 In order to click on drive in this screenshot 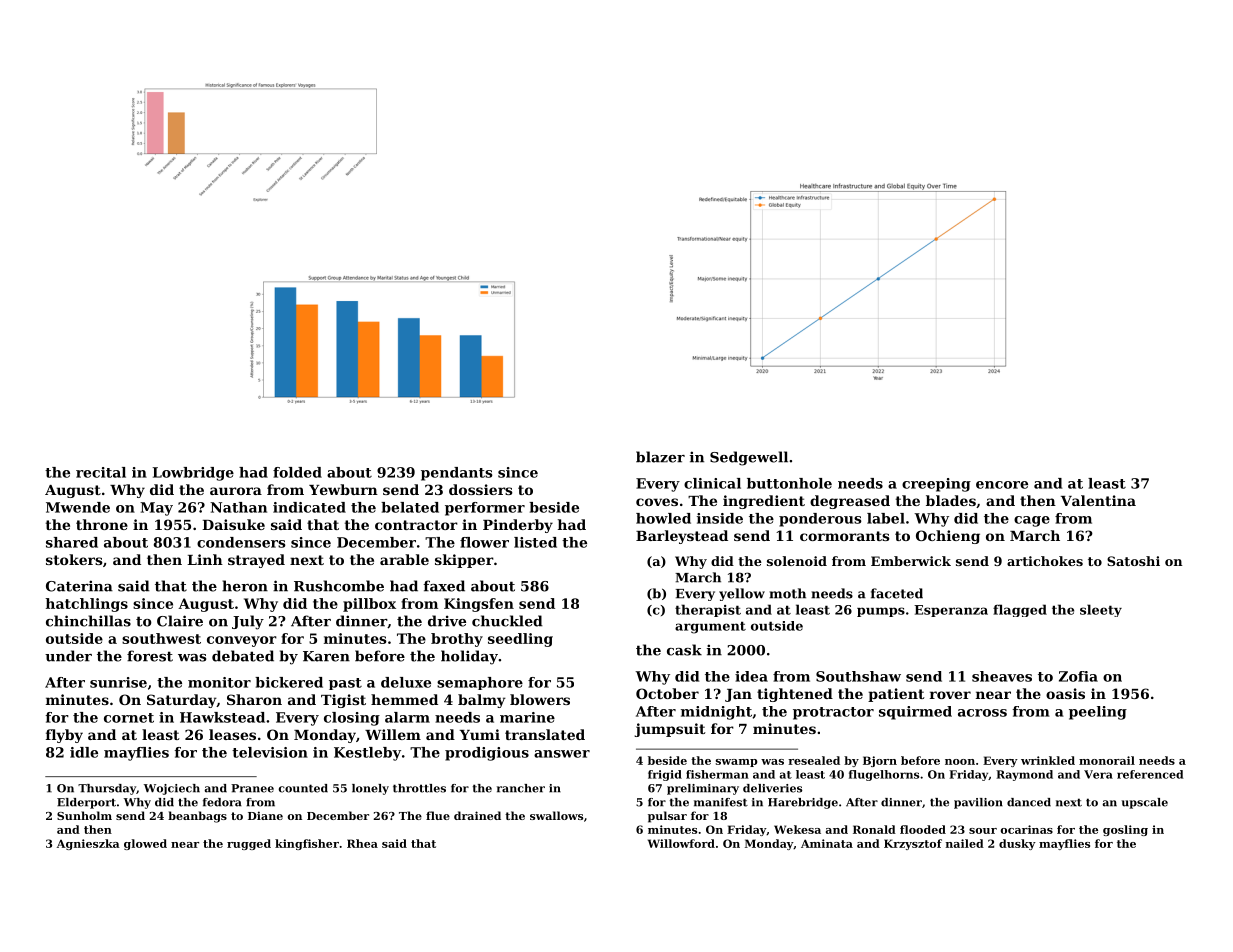, I will do `click(447, 621)`.
